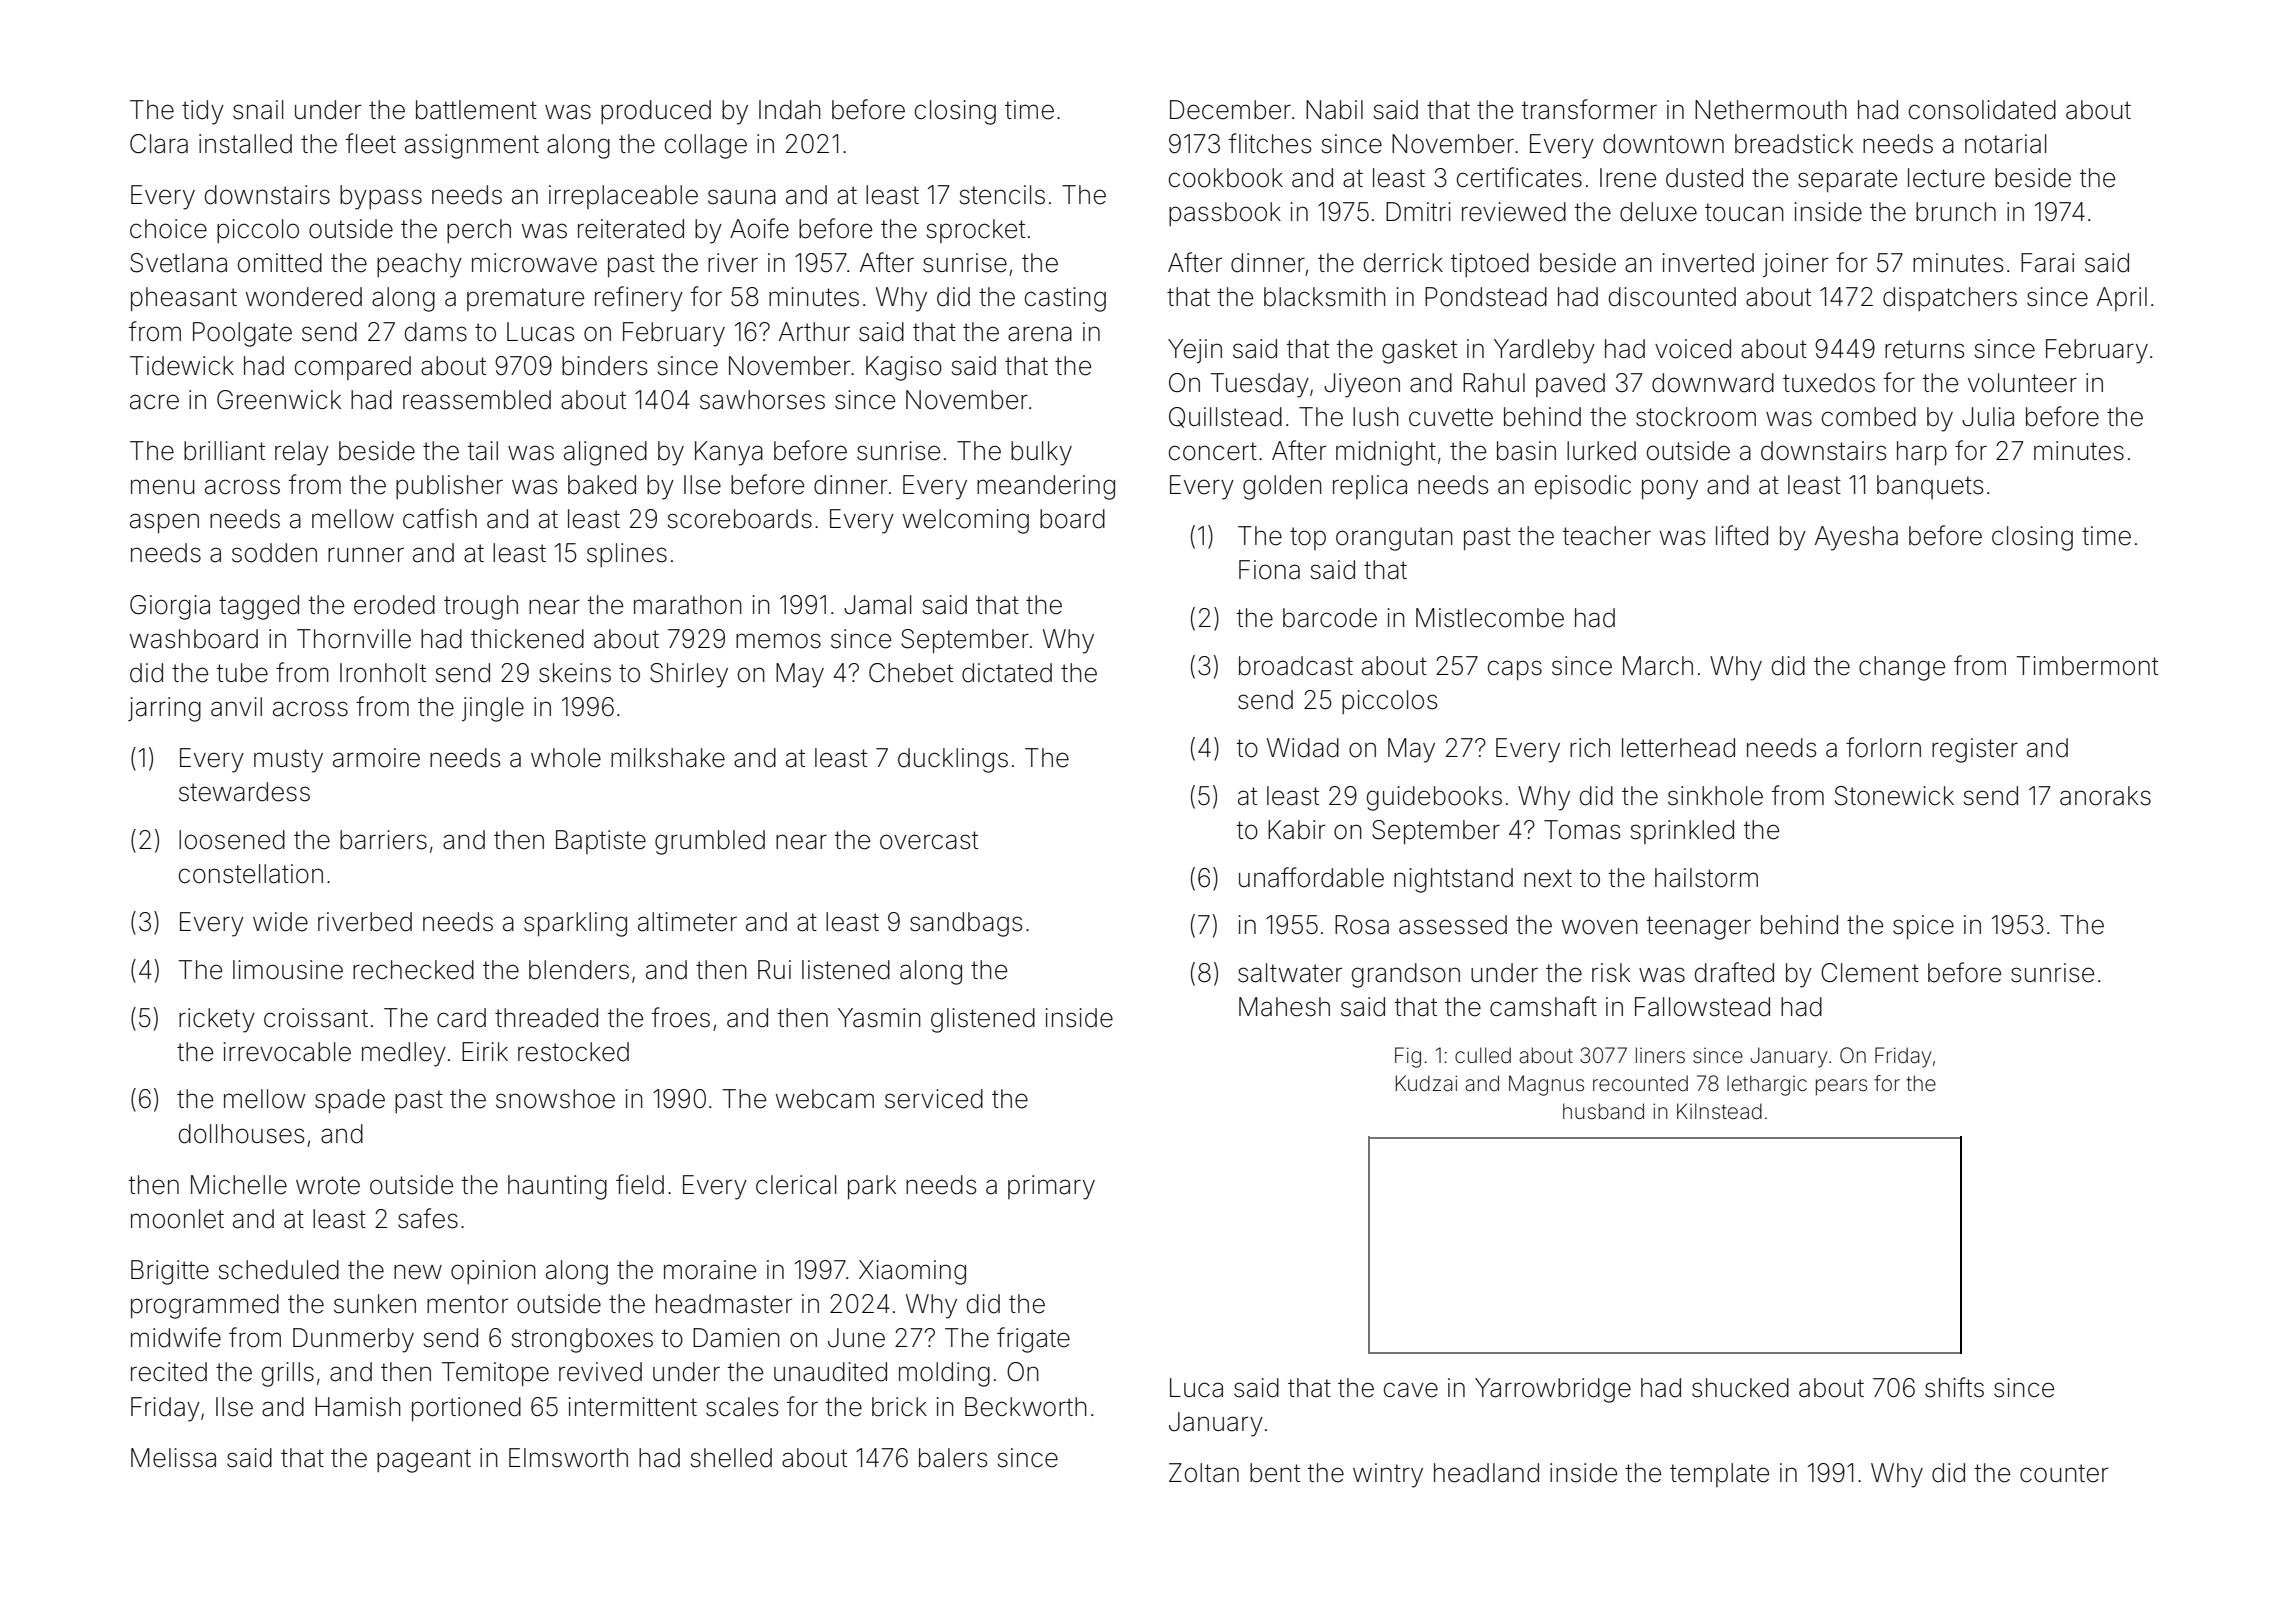  What do you see at coordinates (966, 521) in the screenshot?
I see `welcoming` at bounding box center [966, 521].
